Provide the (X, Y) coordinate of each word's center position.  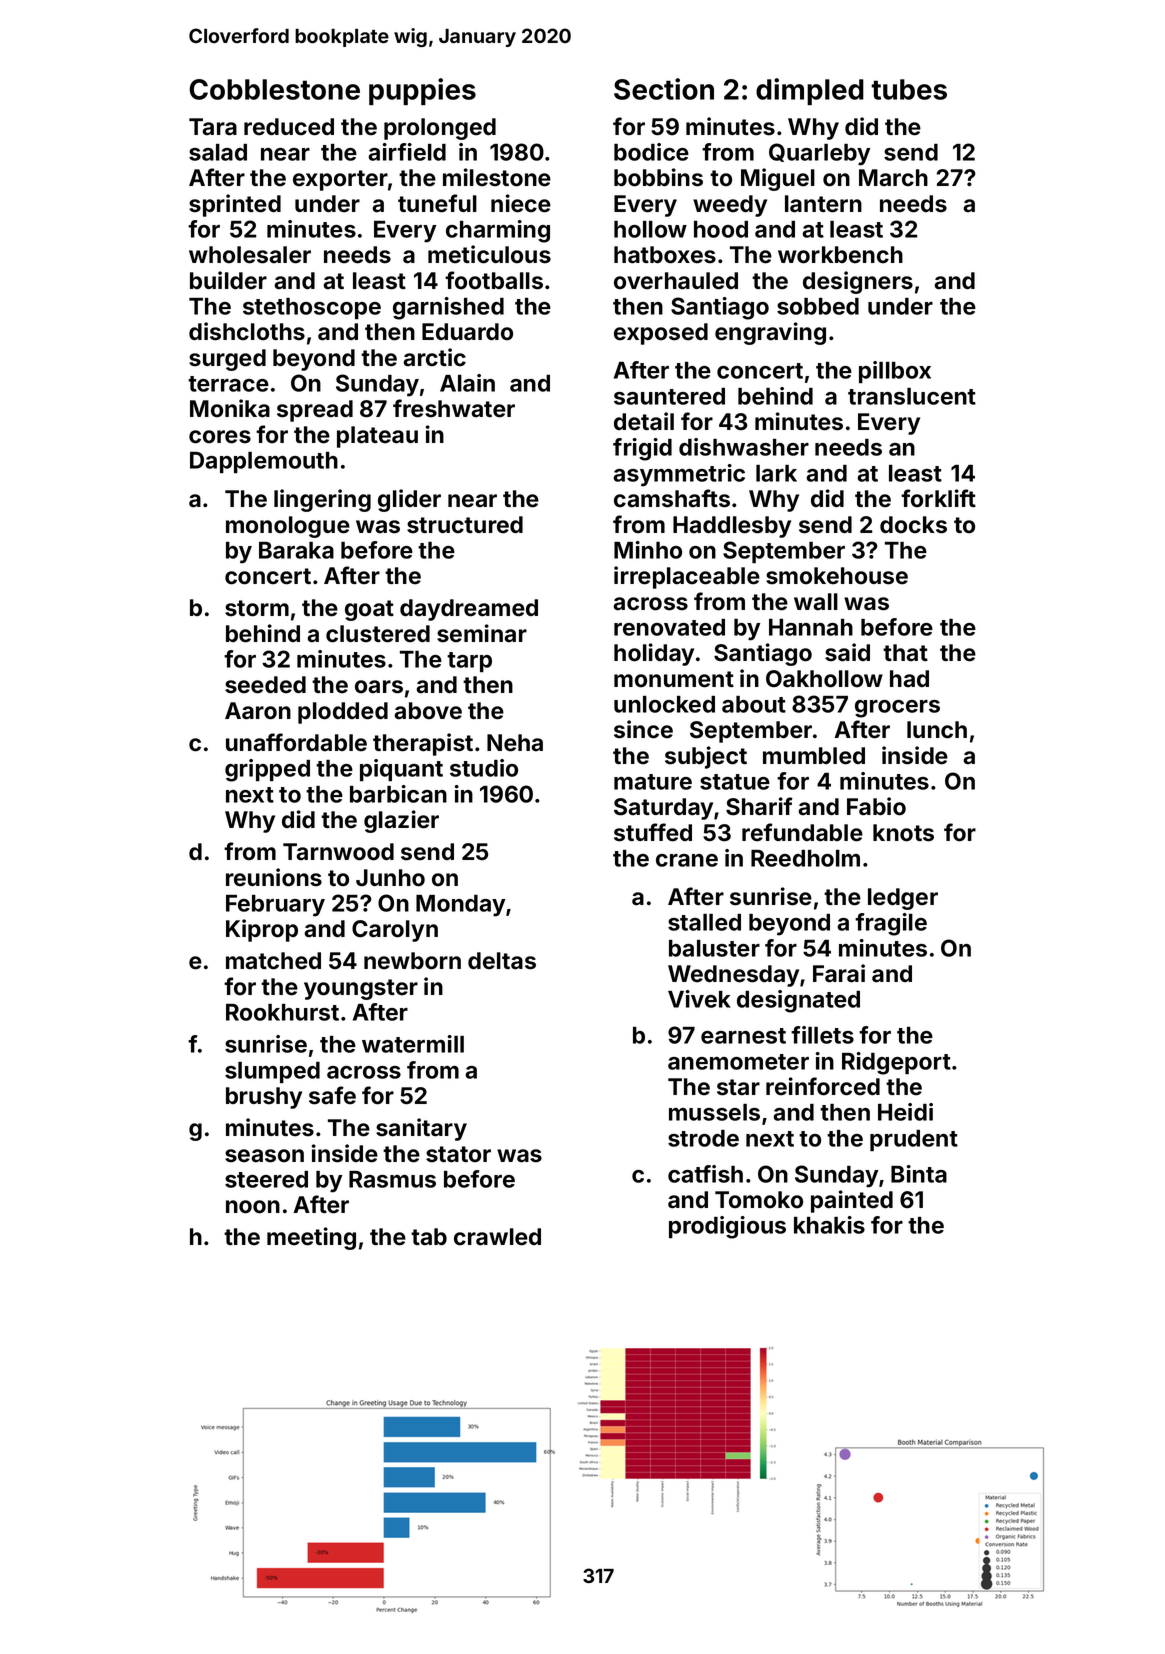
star (738, 1087)
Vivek (699, 999)
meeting (311, 1238)
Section (664, 89)
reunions (274, 877)
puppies (422, 91)
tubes (909, 89)
